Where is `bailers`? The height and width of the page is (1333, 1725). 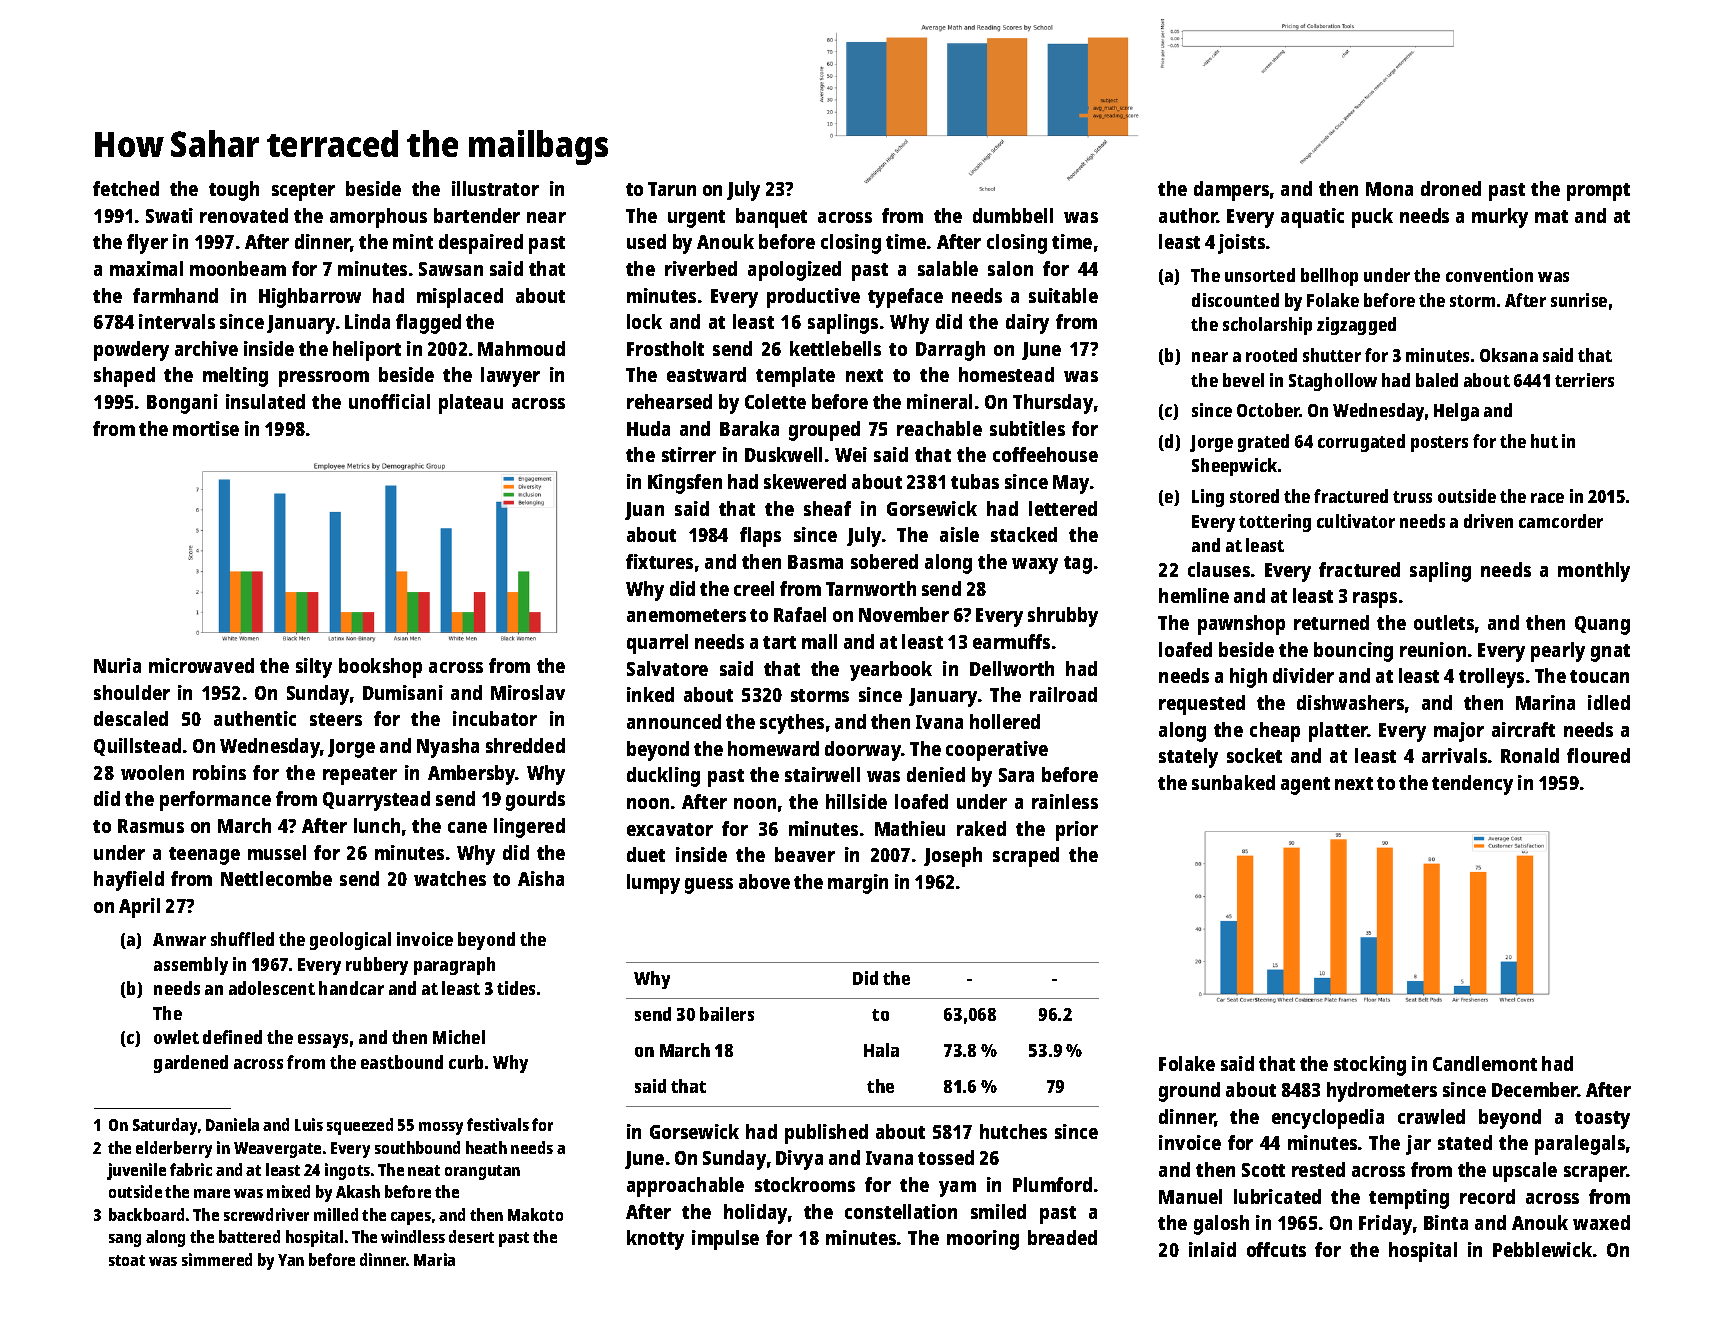
bailers is located at coordinates (727, 1014).
